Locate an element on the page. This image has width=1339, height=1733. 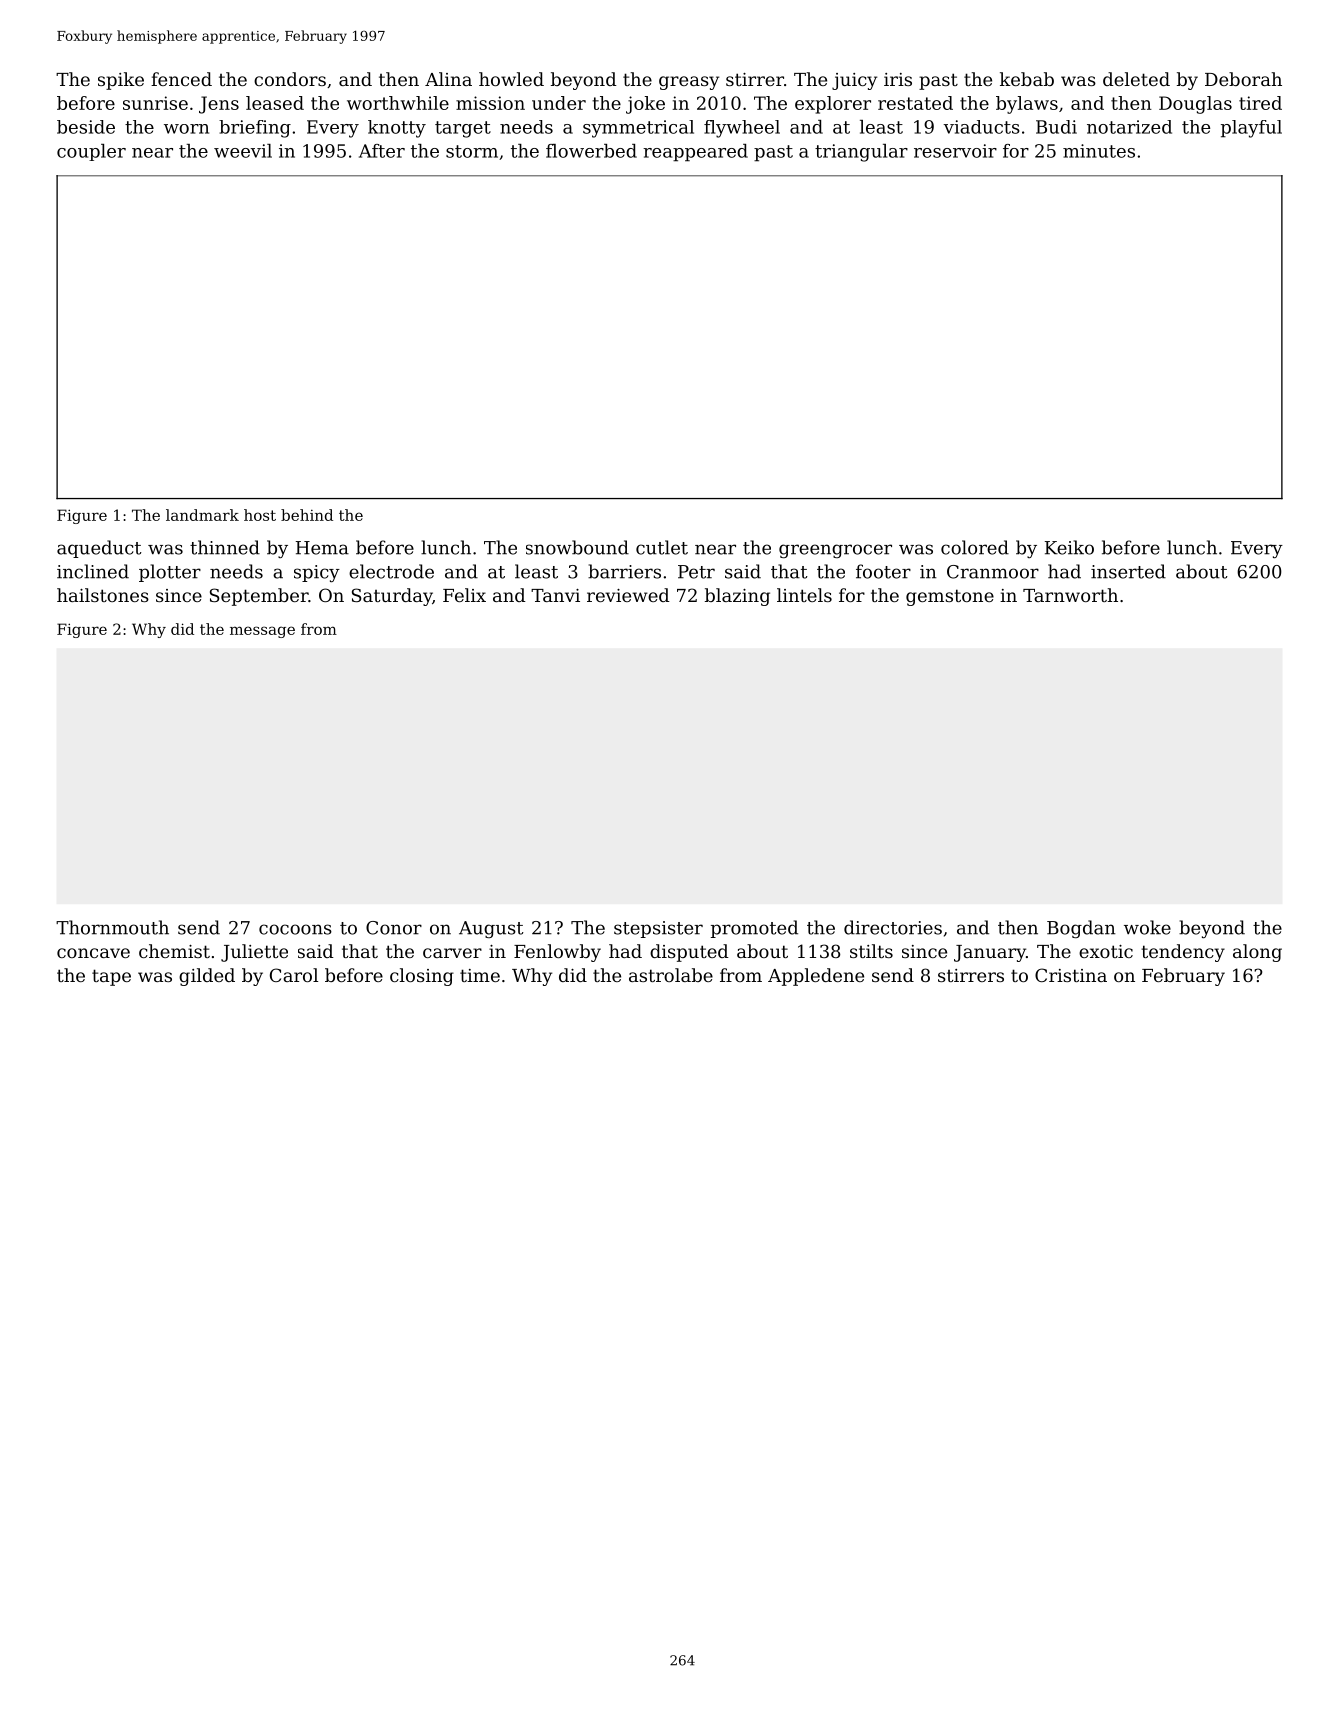
greasy is located at coordinates (689, 83).
